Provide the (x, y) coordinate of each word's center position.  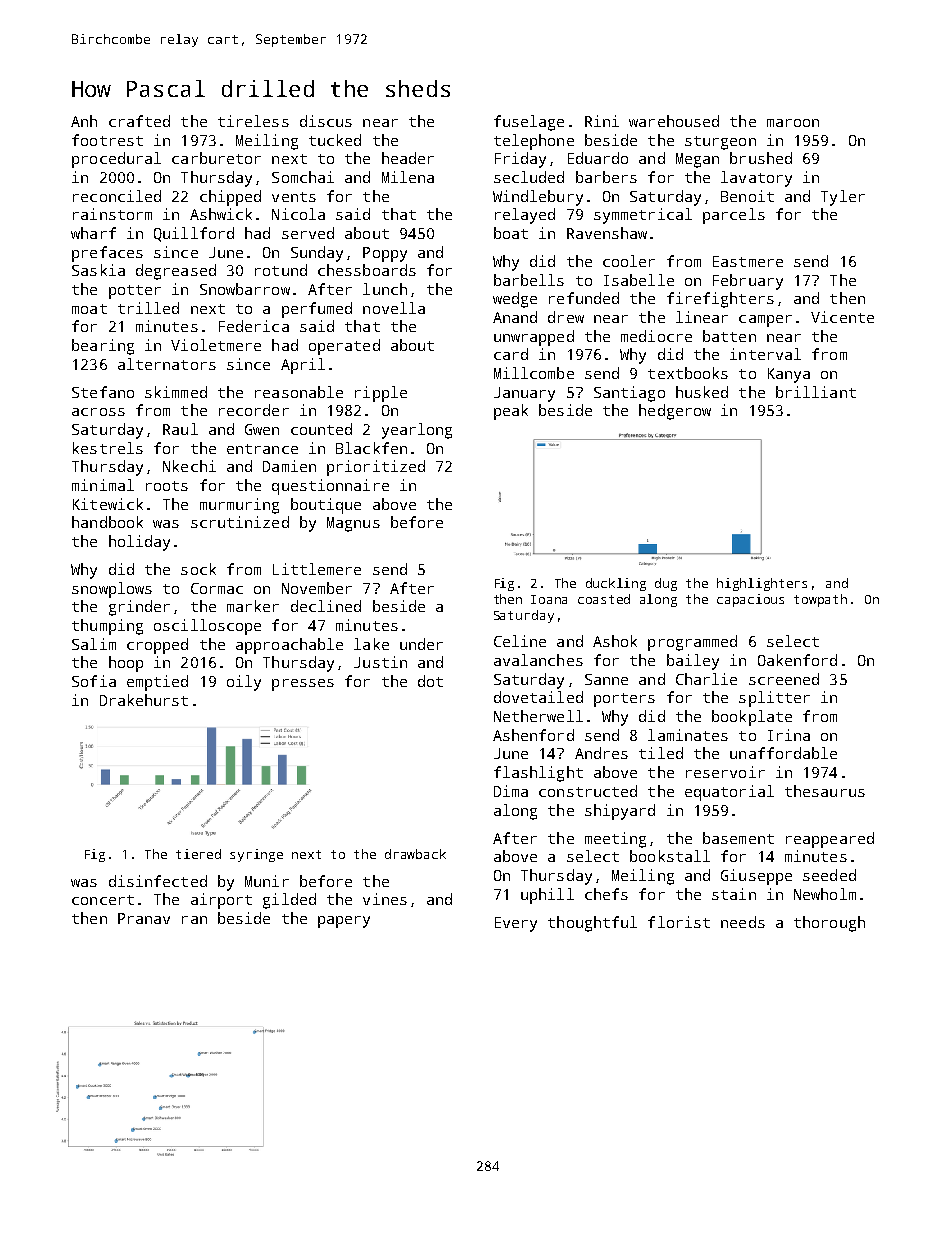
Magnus (353, 524)
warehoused (674, 121)
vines (385, 899)
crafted (139, 121)
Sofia (94, 681)
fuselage (529, 123)
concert (103, 900)
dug (666, 584)
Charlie (706, 679)
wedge (515, 300)
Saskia (98, 270)
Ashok (615, 641)
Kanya (789, 375)
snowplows (112, 590)
